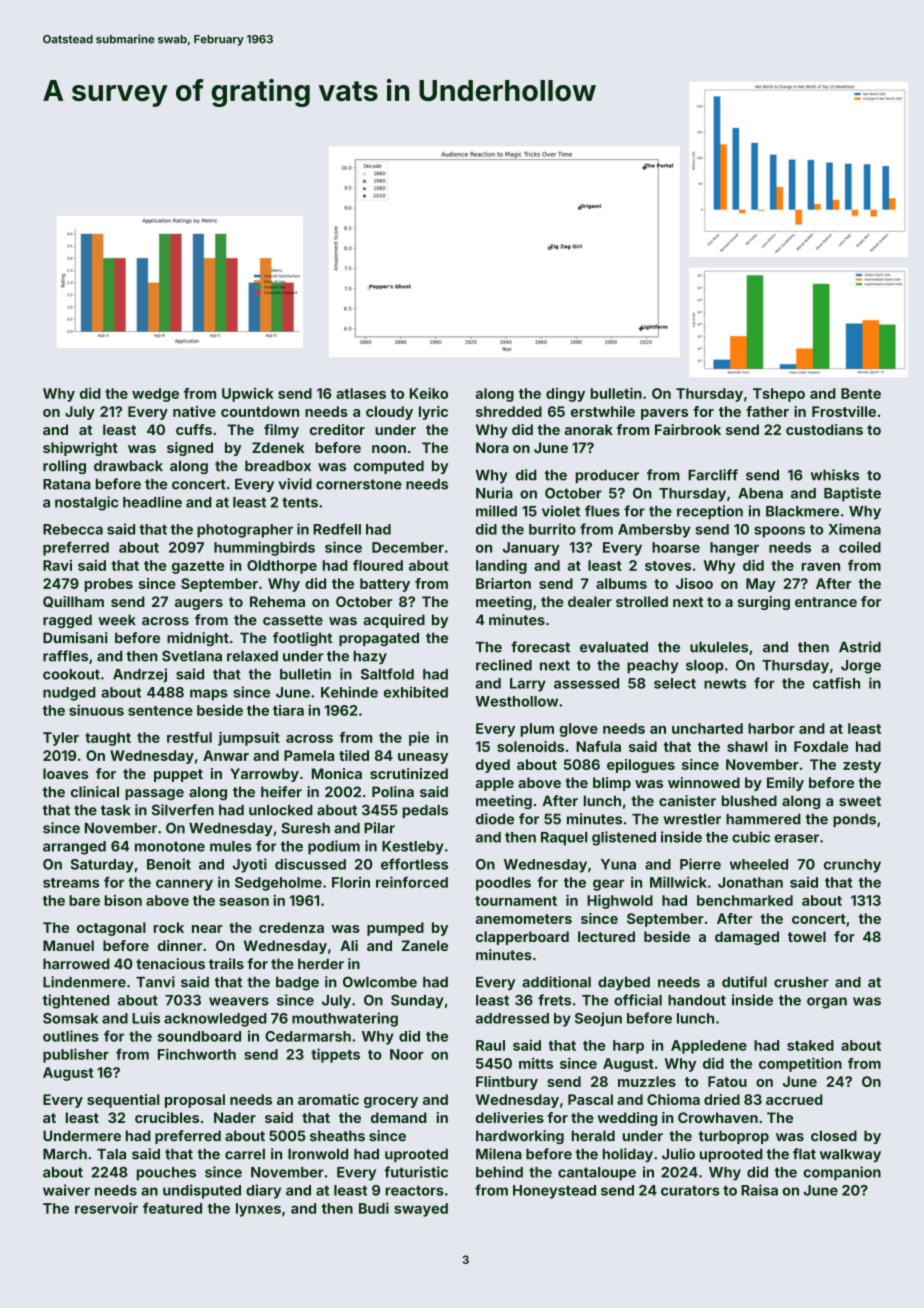  Describe the element at coordinates (155, 395) in the screenshot. I see `wedge` at that location.
